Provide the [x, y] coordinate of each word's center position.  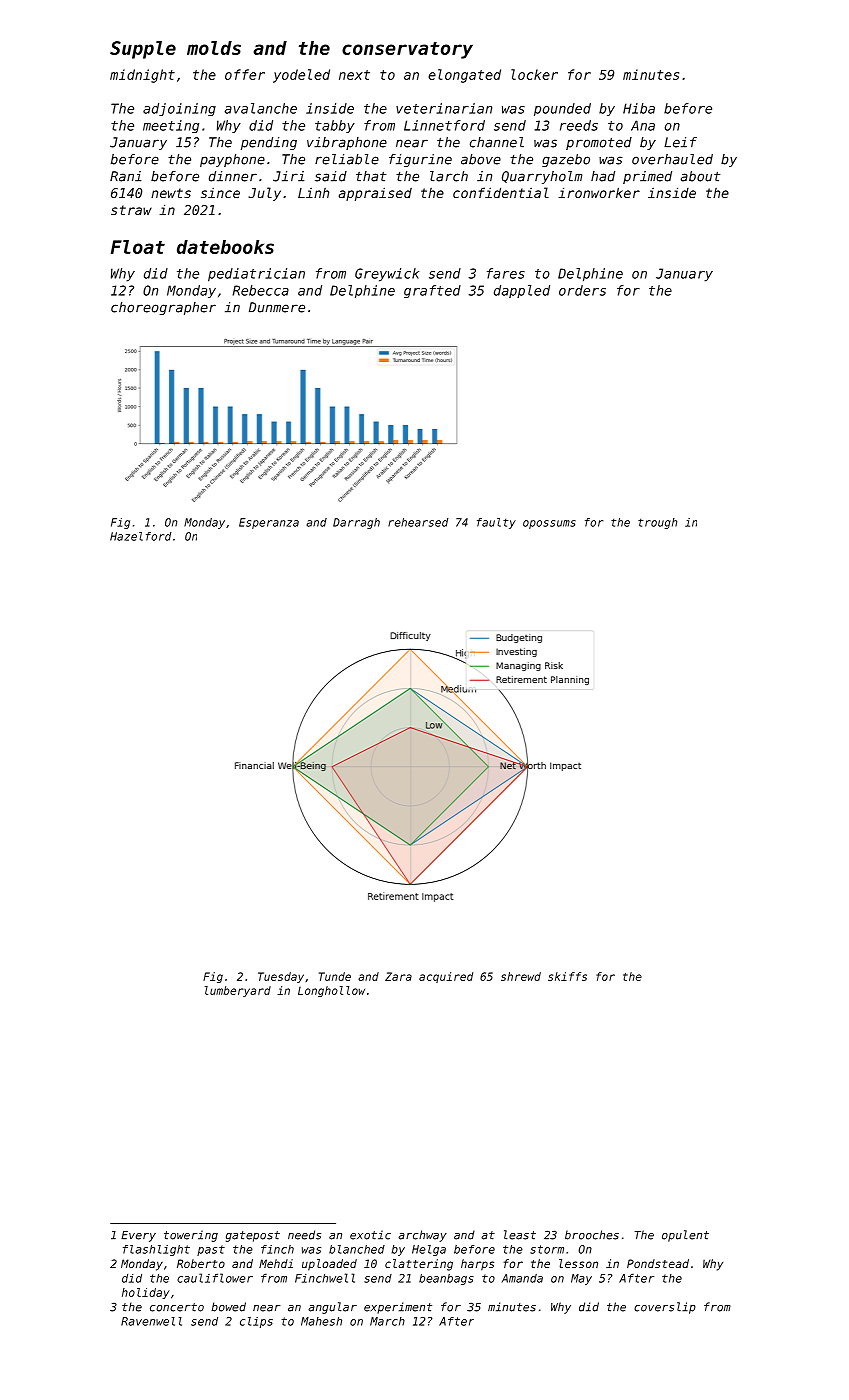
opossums [549, 524]
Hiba [639, 108]
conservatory [407, 50]
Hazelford [141, 536]
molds [214, 48]
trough [657, 523]
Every [138, 1236]
